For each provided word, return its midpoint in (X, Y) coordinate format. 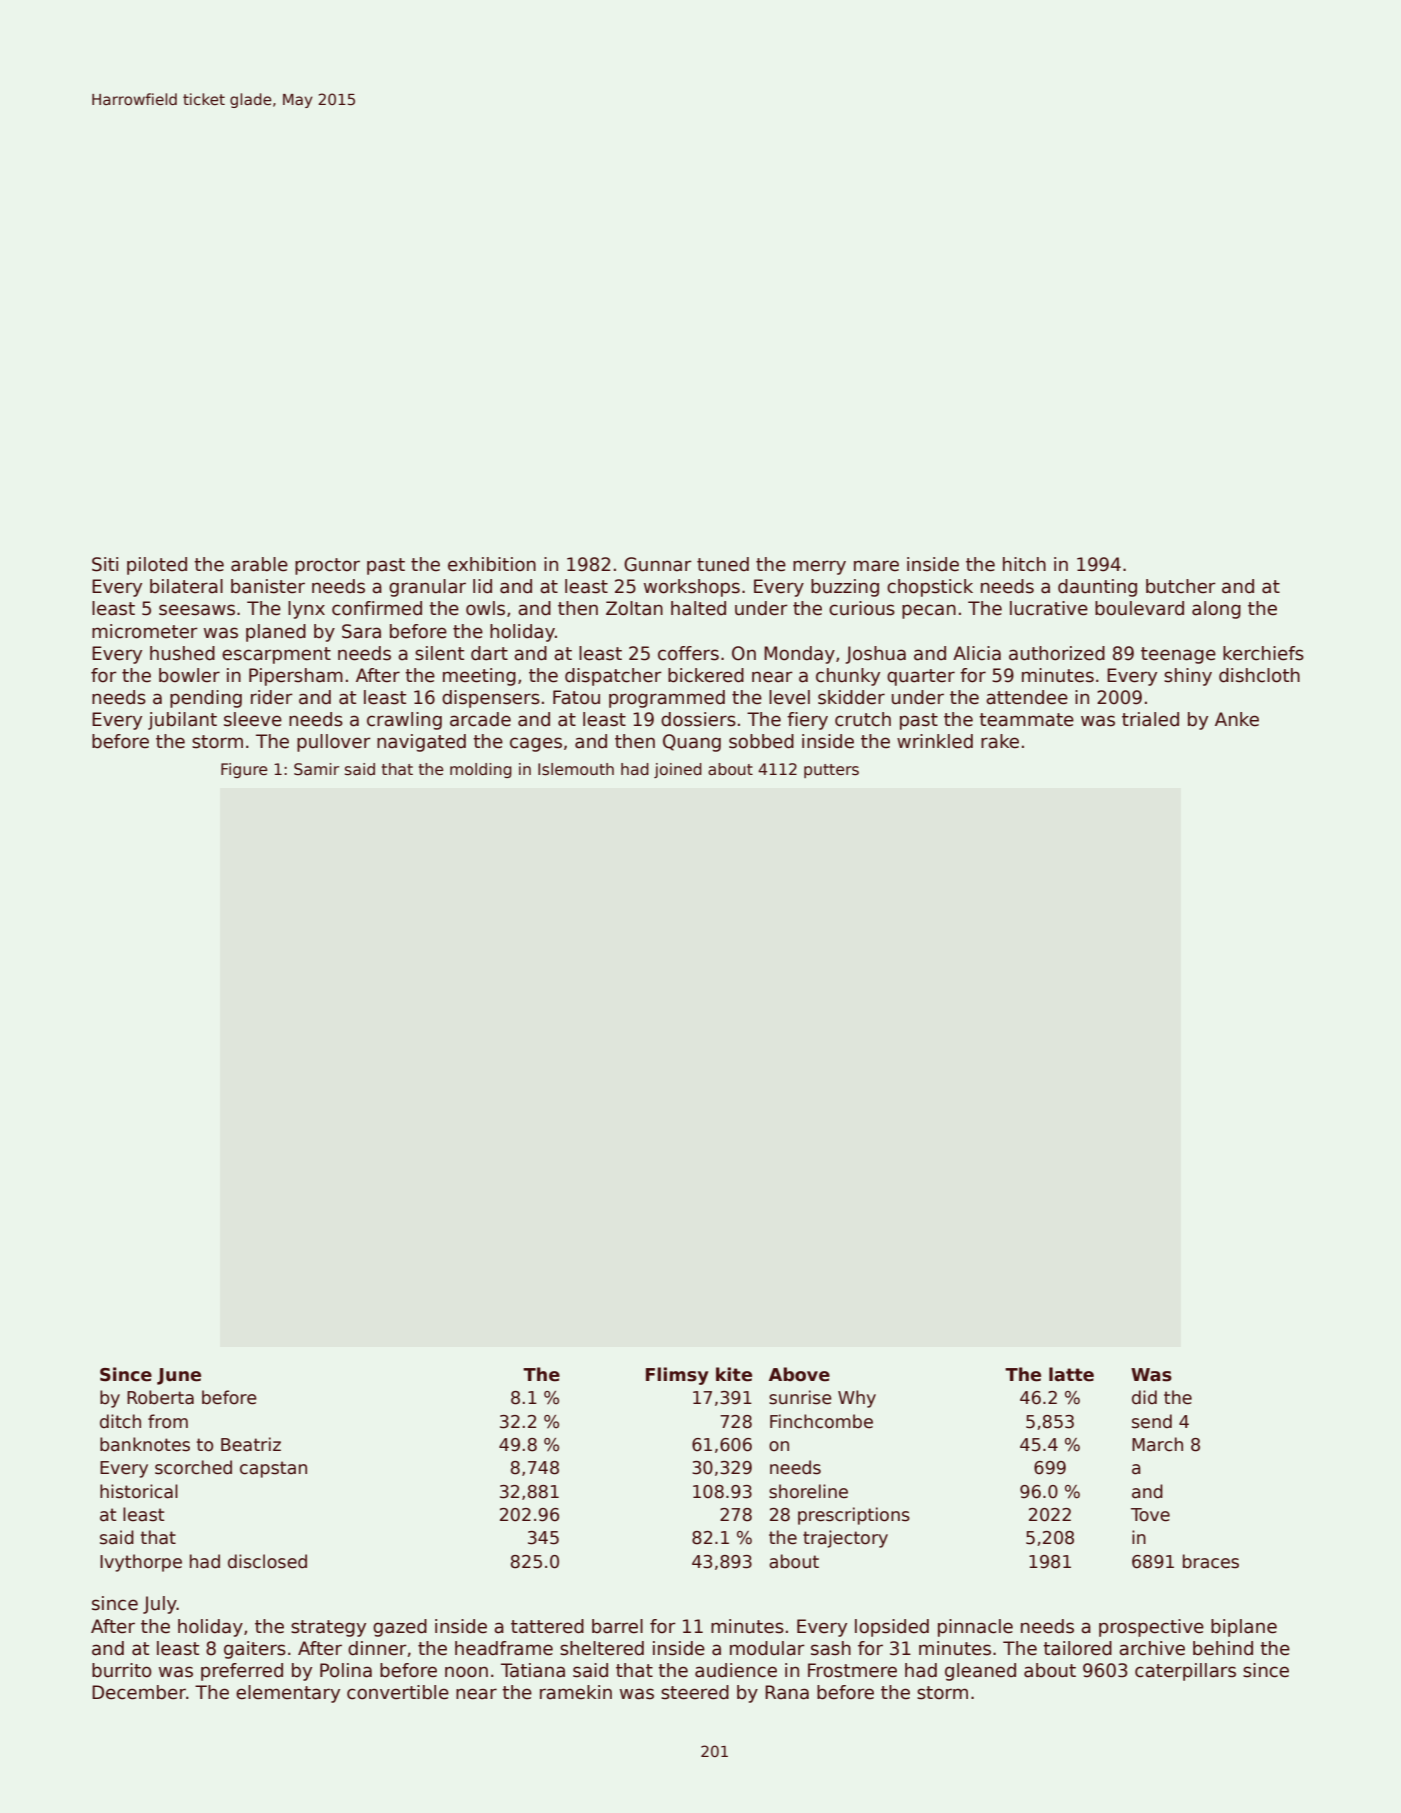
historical (139, 1491)
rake (1000, 741)
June (179, 1376)
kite (734, 1374)
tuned (723, 564)
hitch (1024, 564)
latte (1071, 1374)
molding (481, 770)
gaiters (255, 1650)
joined (678, 770)
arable (259, 564)
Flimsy (677, 1376)
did (1144, 1397)
